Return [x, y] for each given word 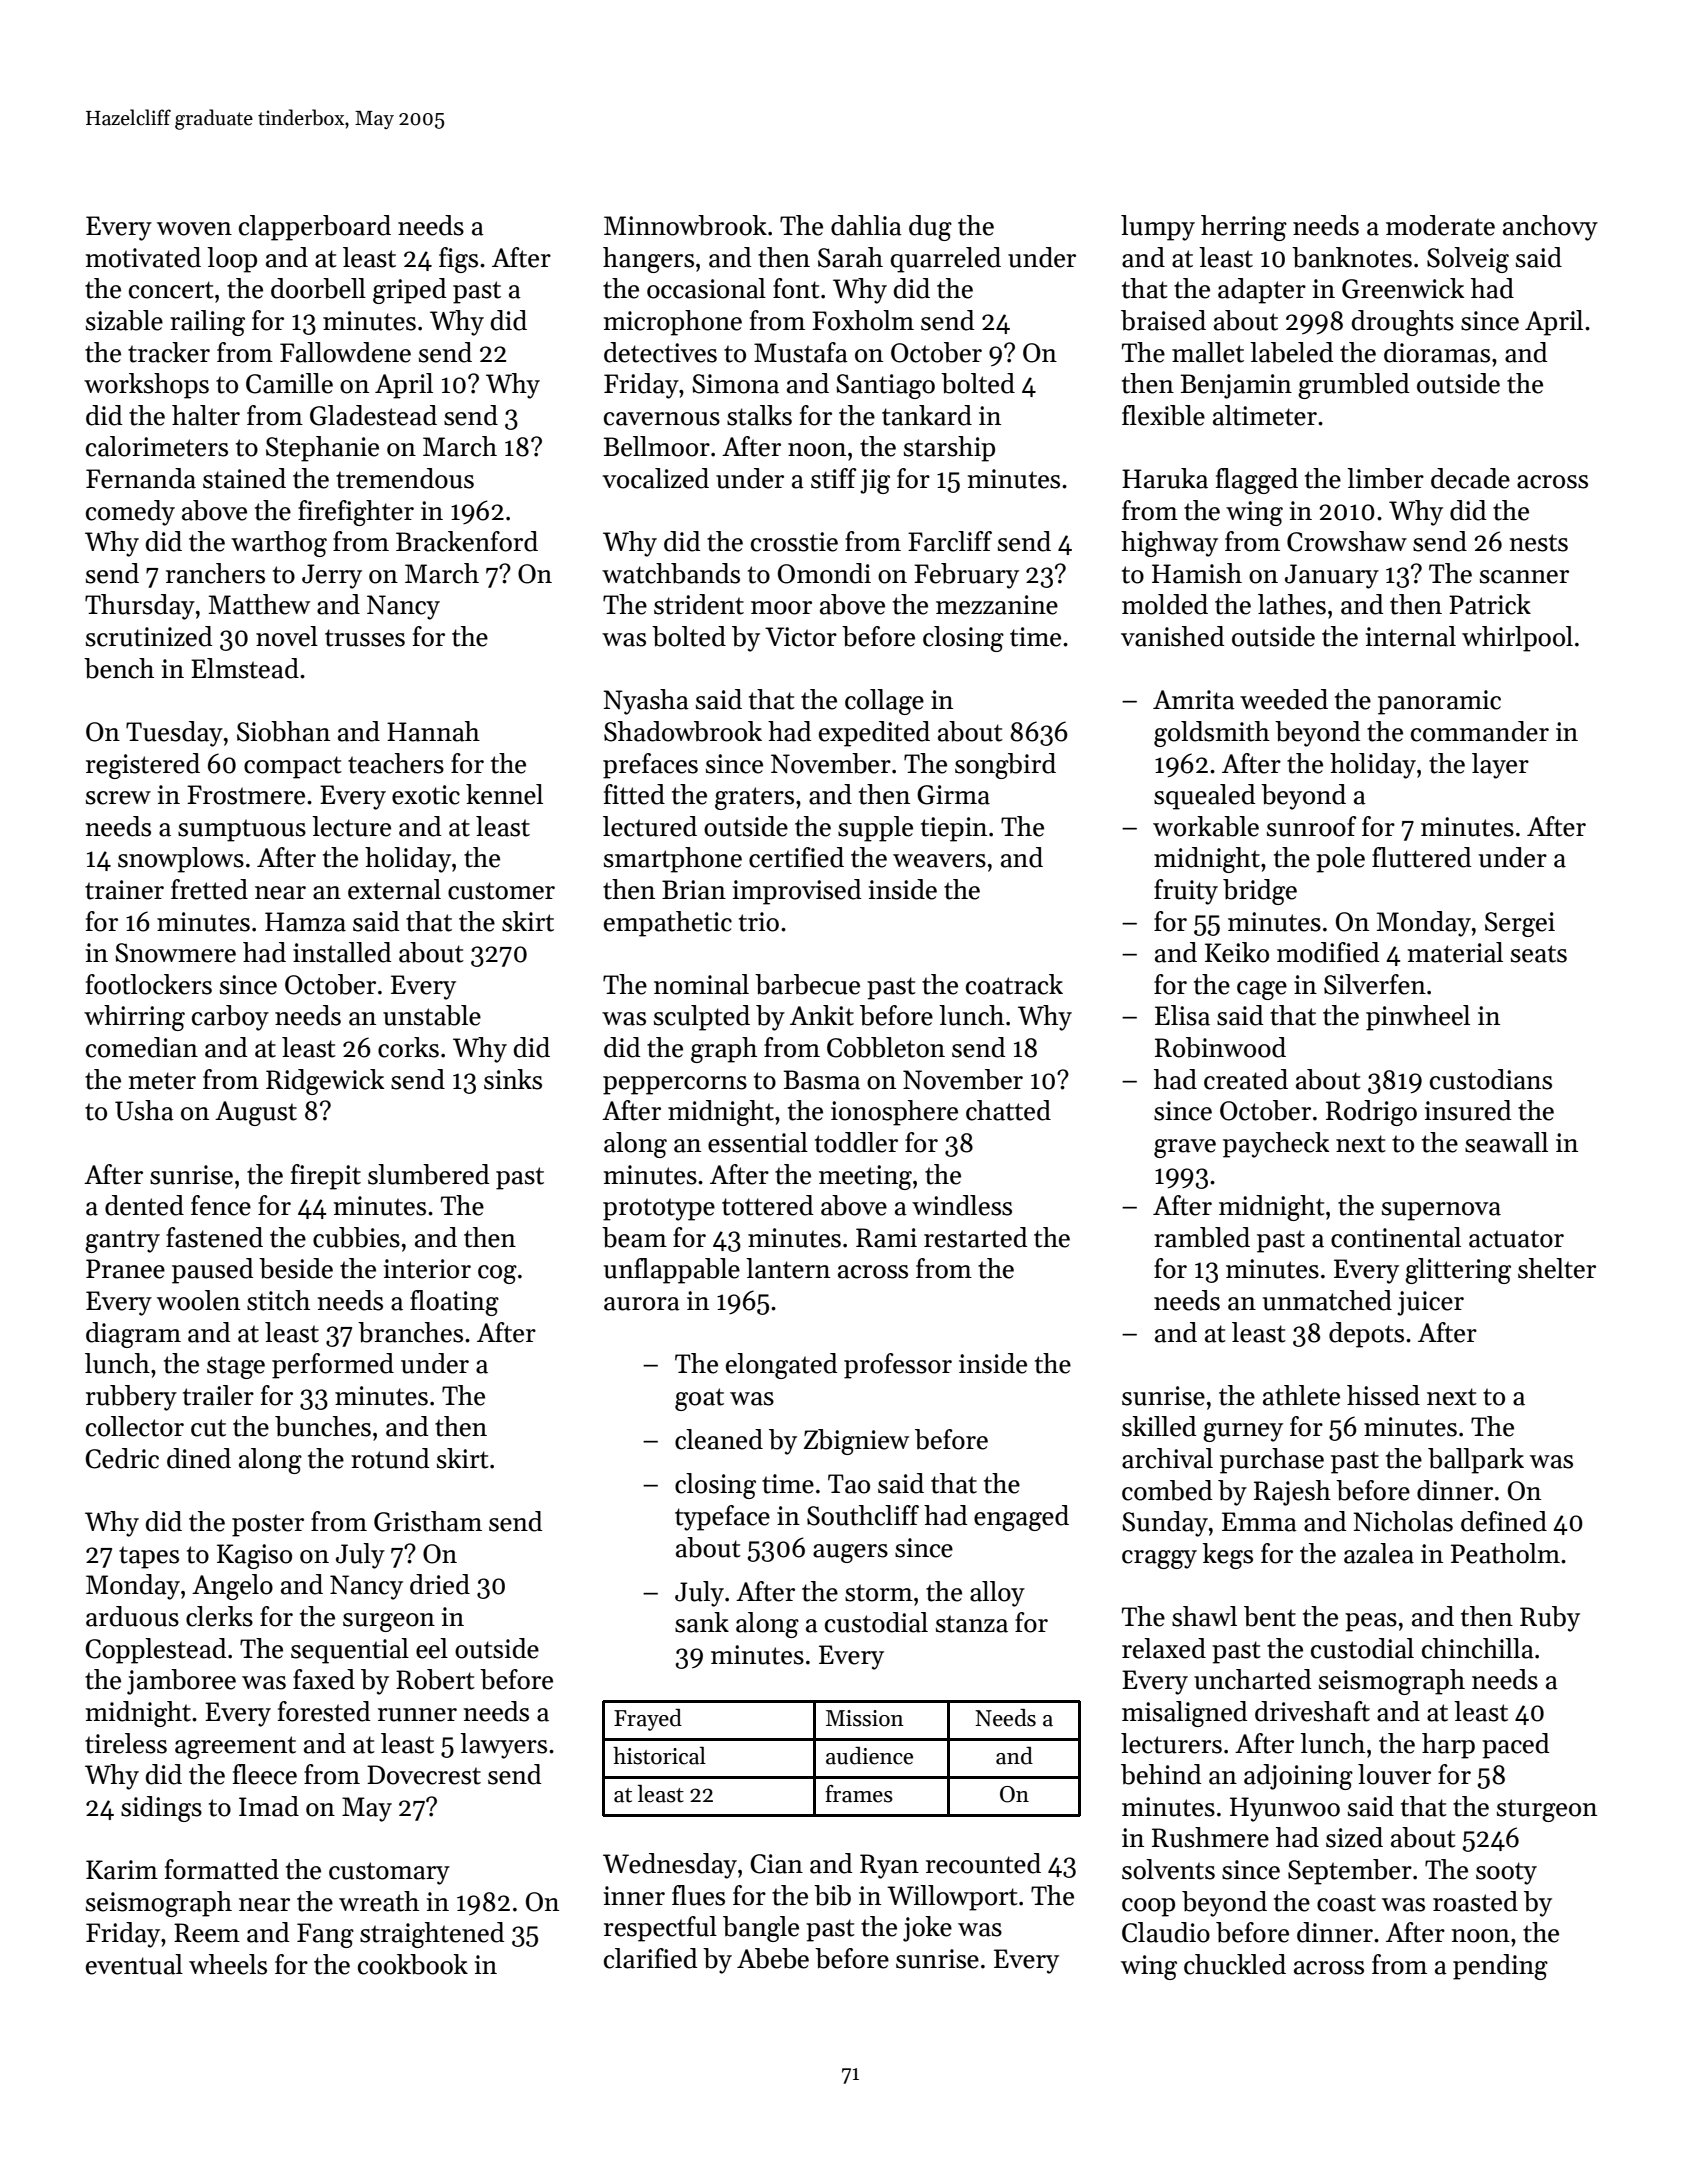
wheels [228, 1964]
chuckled [1235, 1964]
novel [287, 636]
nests [1538, 543]
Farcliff [950, 541]
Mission [865, 1718]
